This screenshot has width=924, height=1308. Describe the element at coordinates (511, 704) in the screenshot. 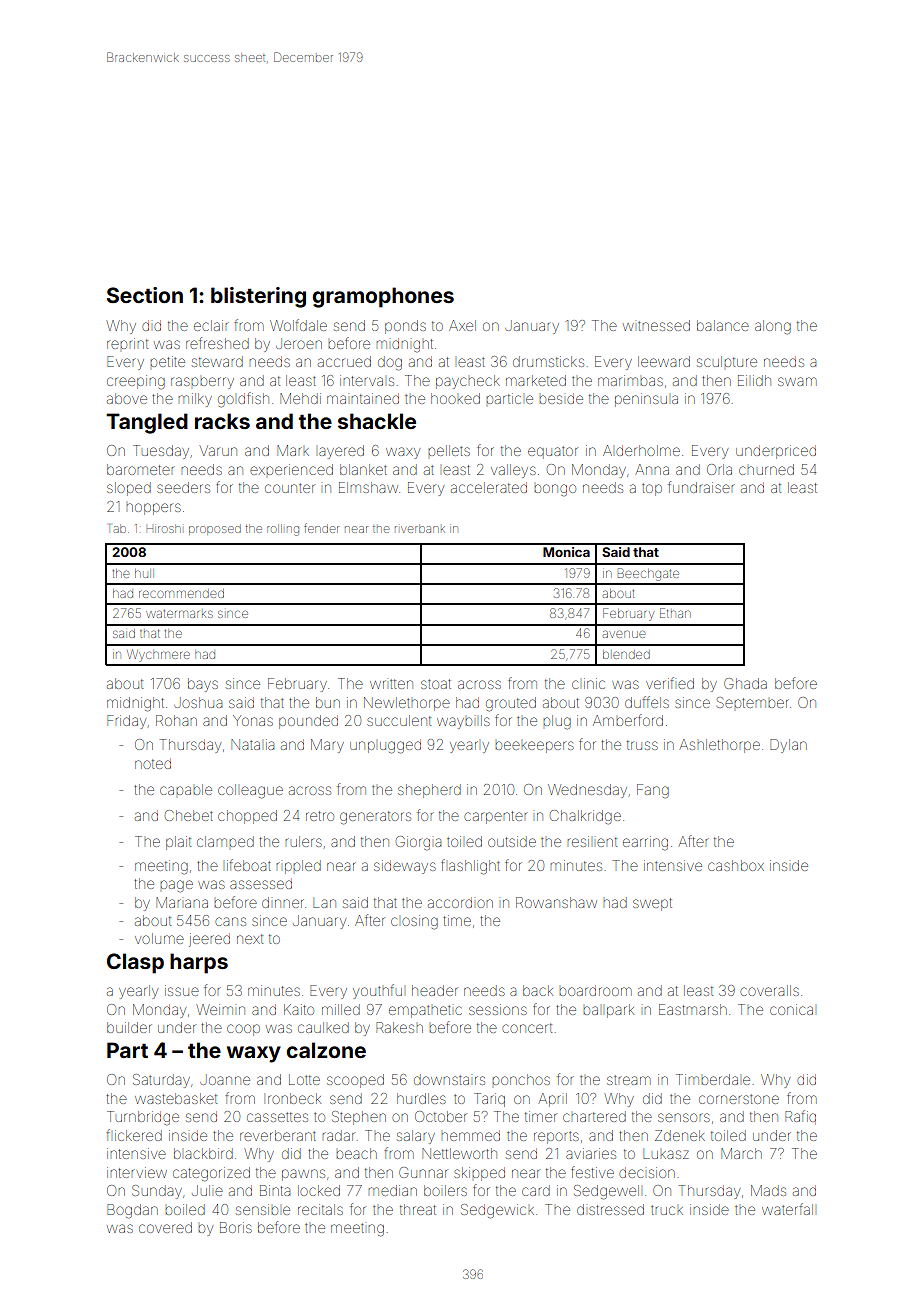

I see `grouted` at that location.
